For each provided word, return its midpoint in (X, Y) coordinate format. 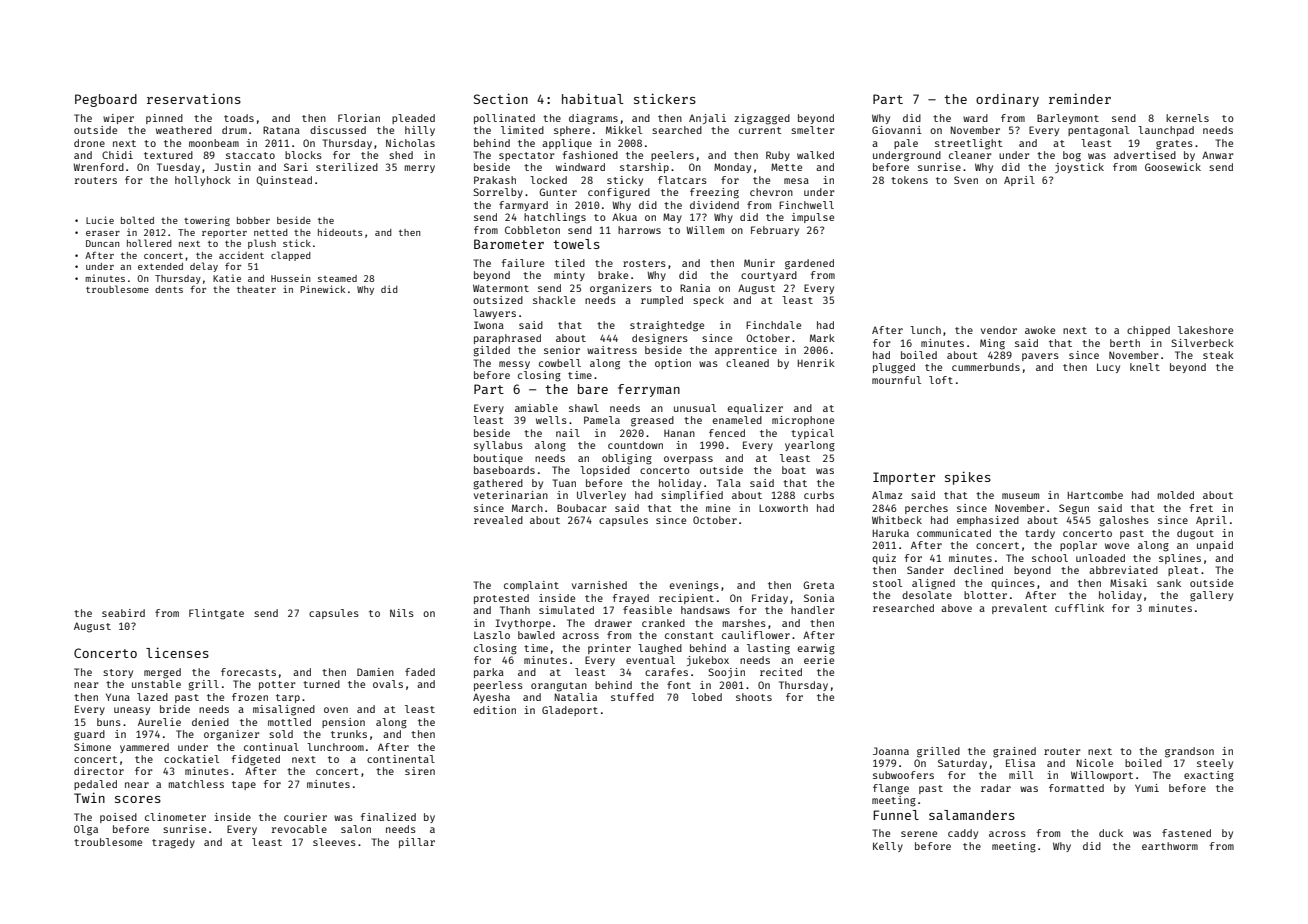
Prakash (495, 180)
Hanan (679, 433)
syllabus (498, 446)
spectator (527, 156)
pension (343, 723)
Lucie (100, 220)
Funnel (896, 815)
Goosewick (1173, 167)
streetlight (969, 144)
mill (1021, 775)
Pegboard (106, 100)
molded (1176, 495)
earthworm (1170, 846)
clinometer (175, 817)
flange (891, 789)
